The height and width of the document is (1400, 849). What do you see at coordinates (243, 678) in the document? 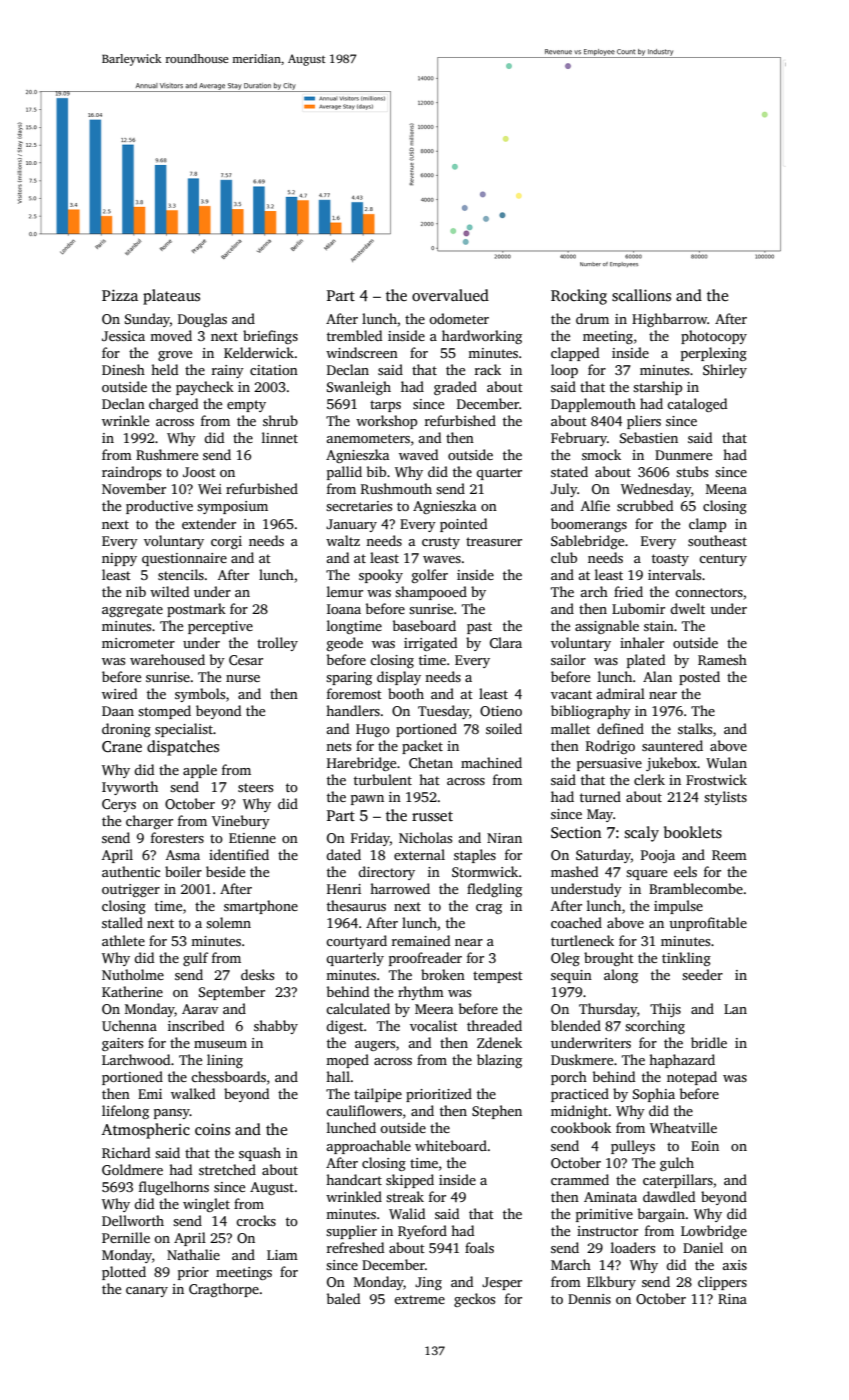
I see `nurse` at bounding box center [243, 678].
